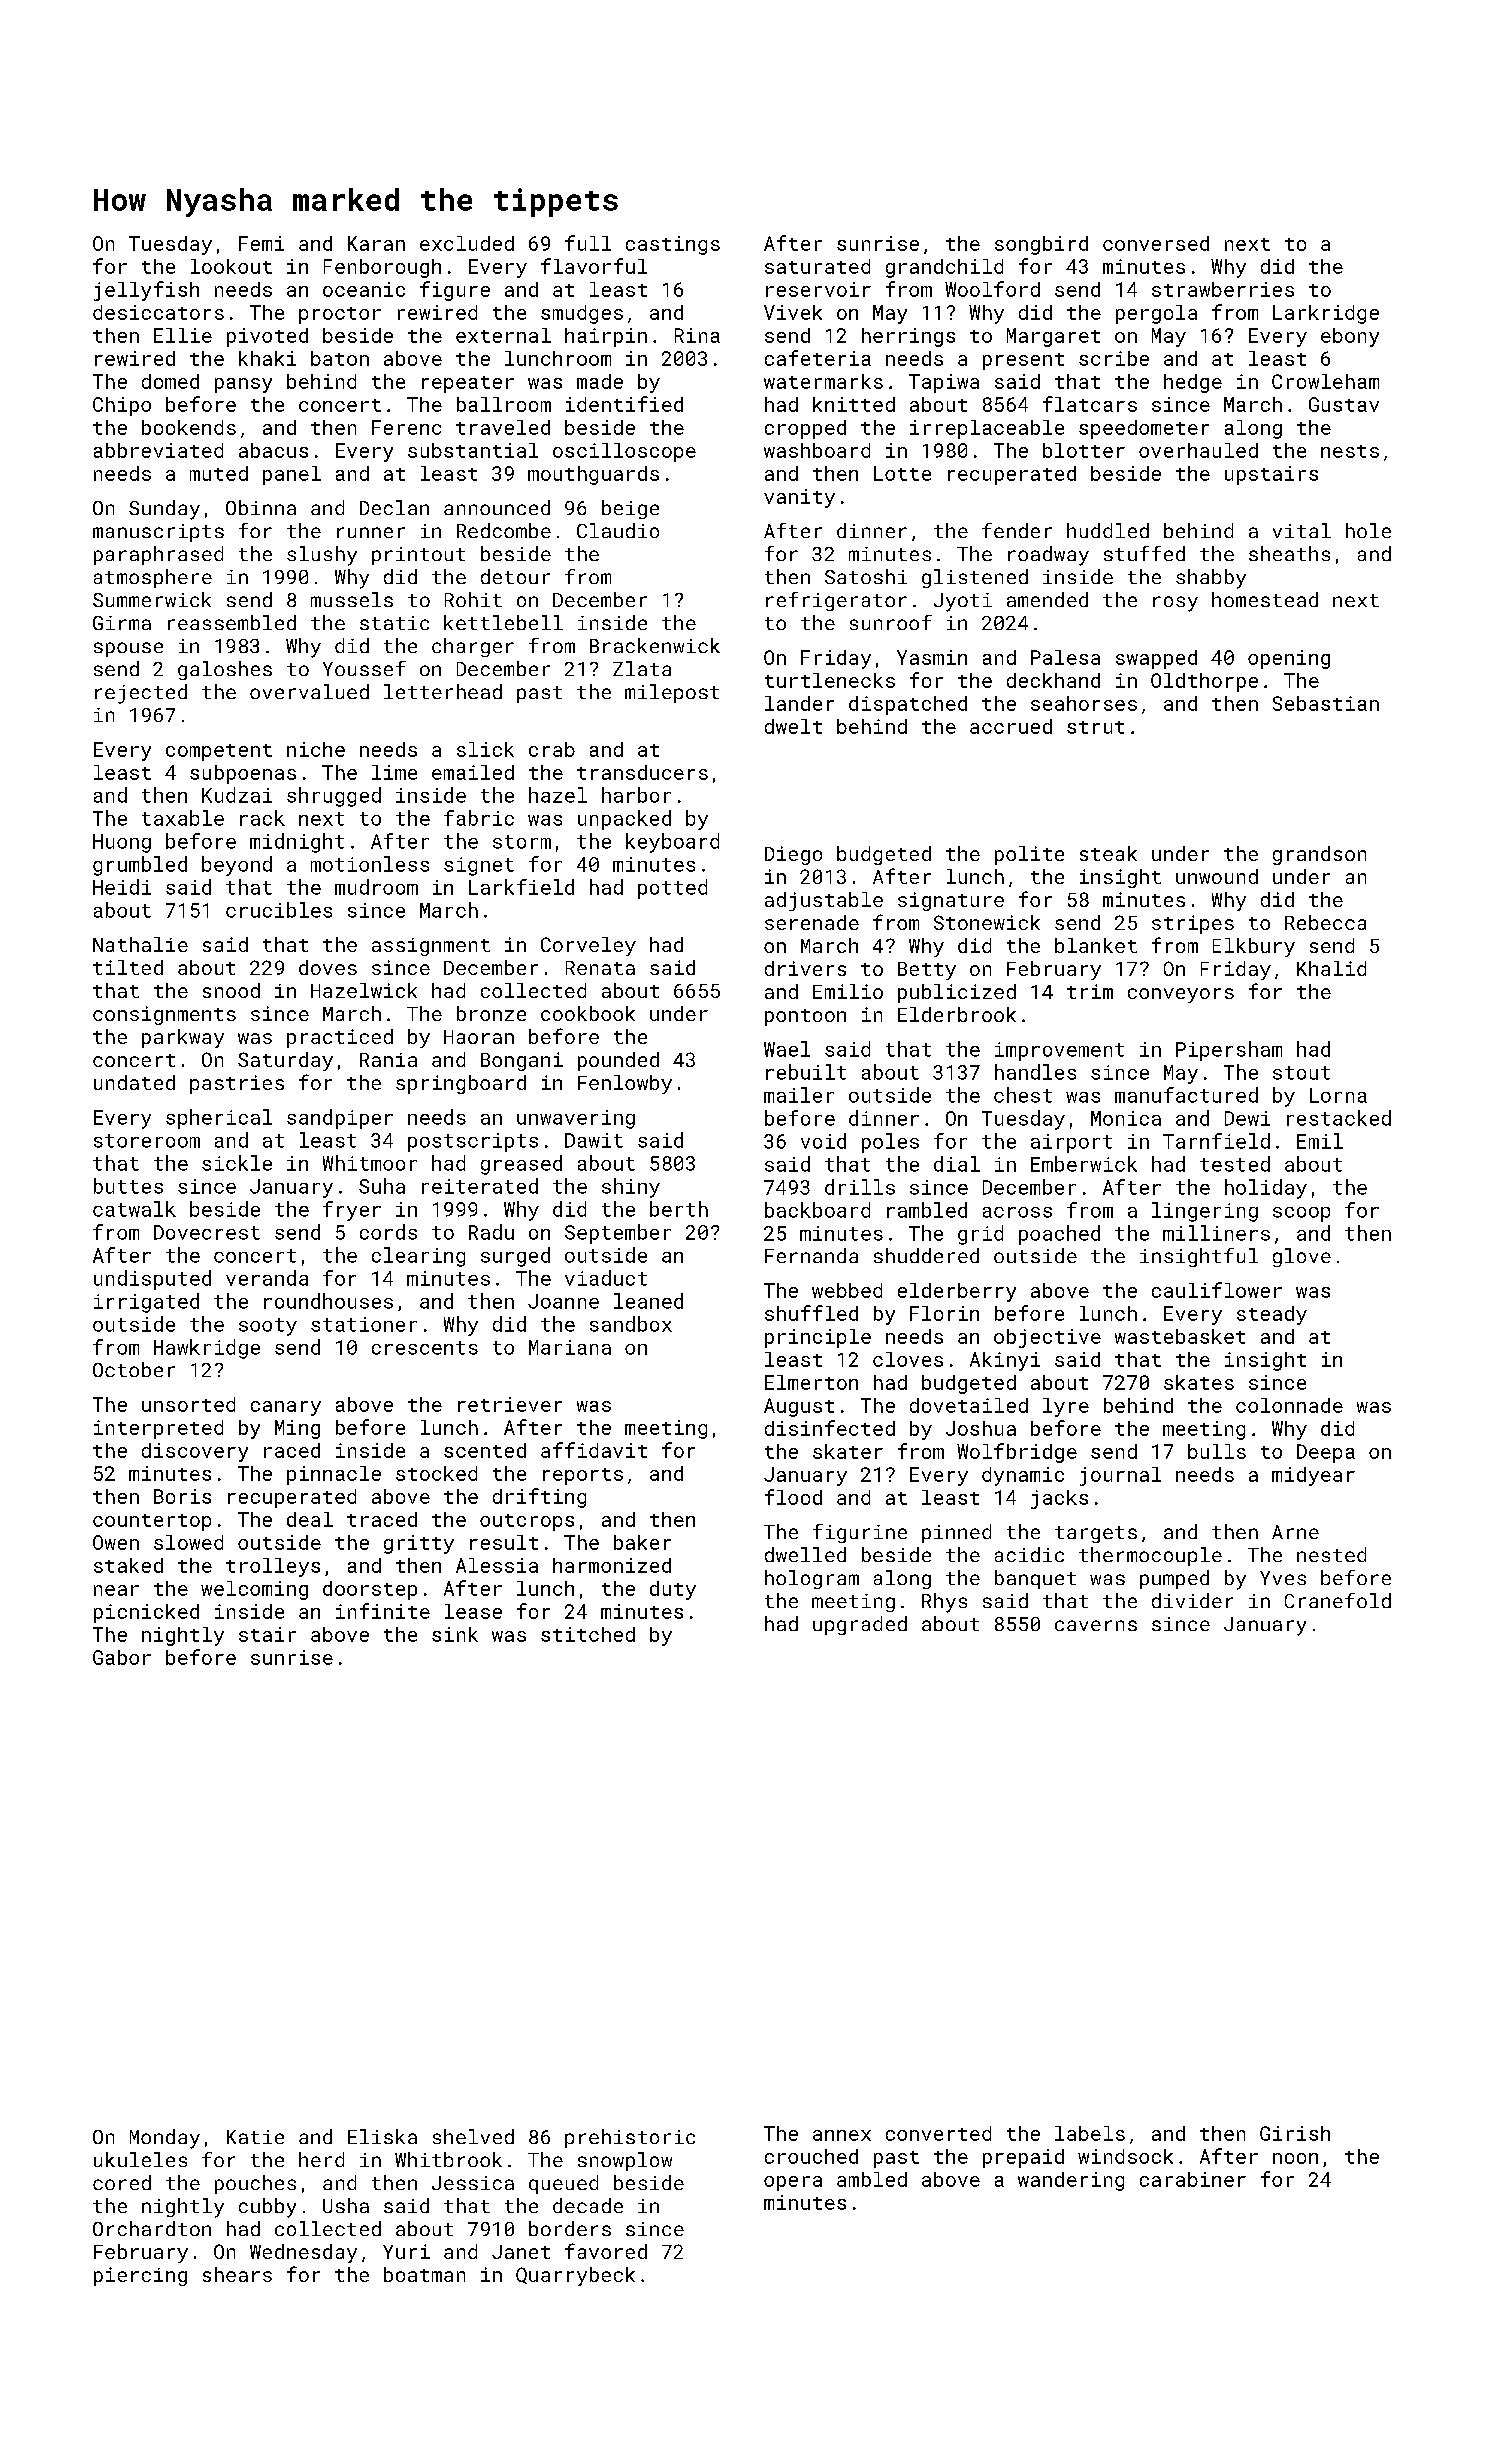 This page has height=2464, width=1496. What do you see at coordinates (1295, 2133) in the page?
I see `Girish` at bounding box center [1295, 2133].
